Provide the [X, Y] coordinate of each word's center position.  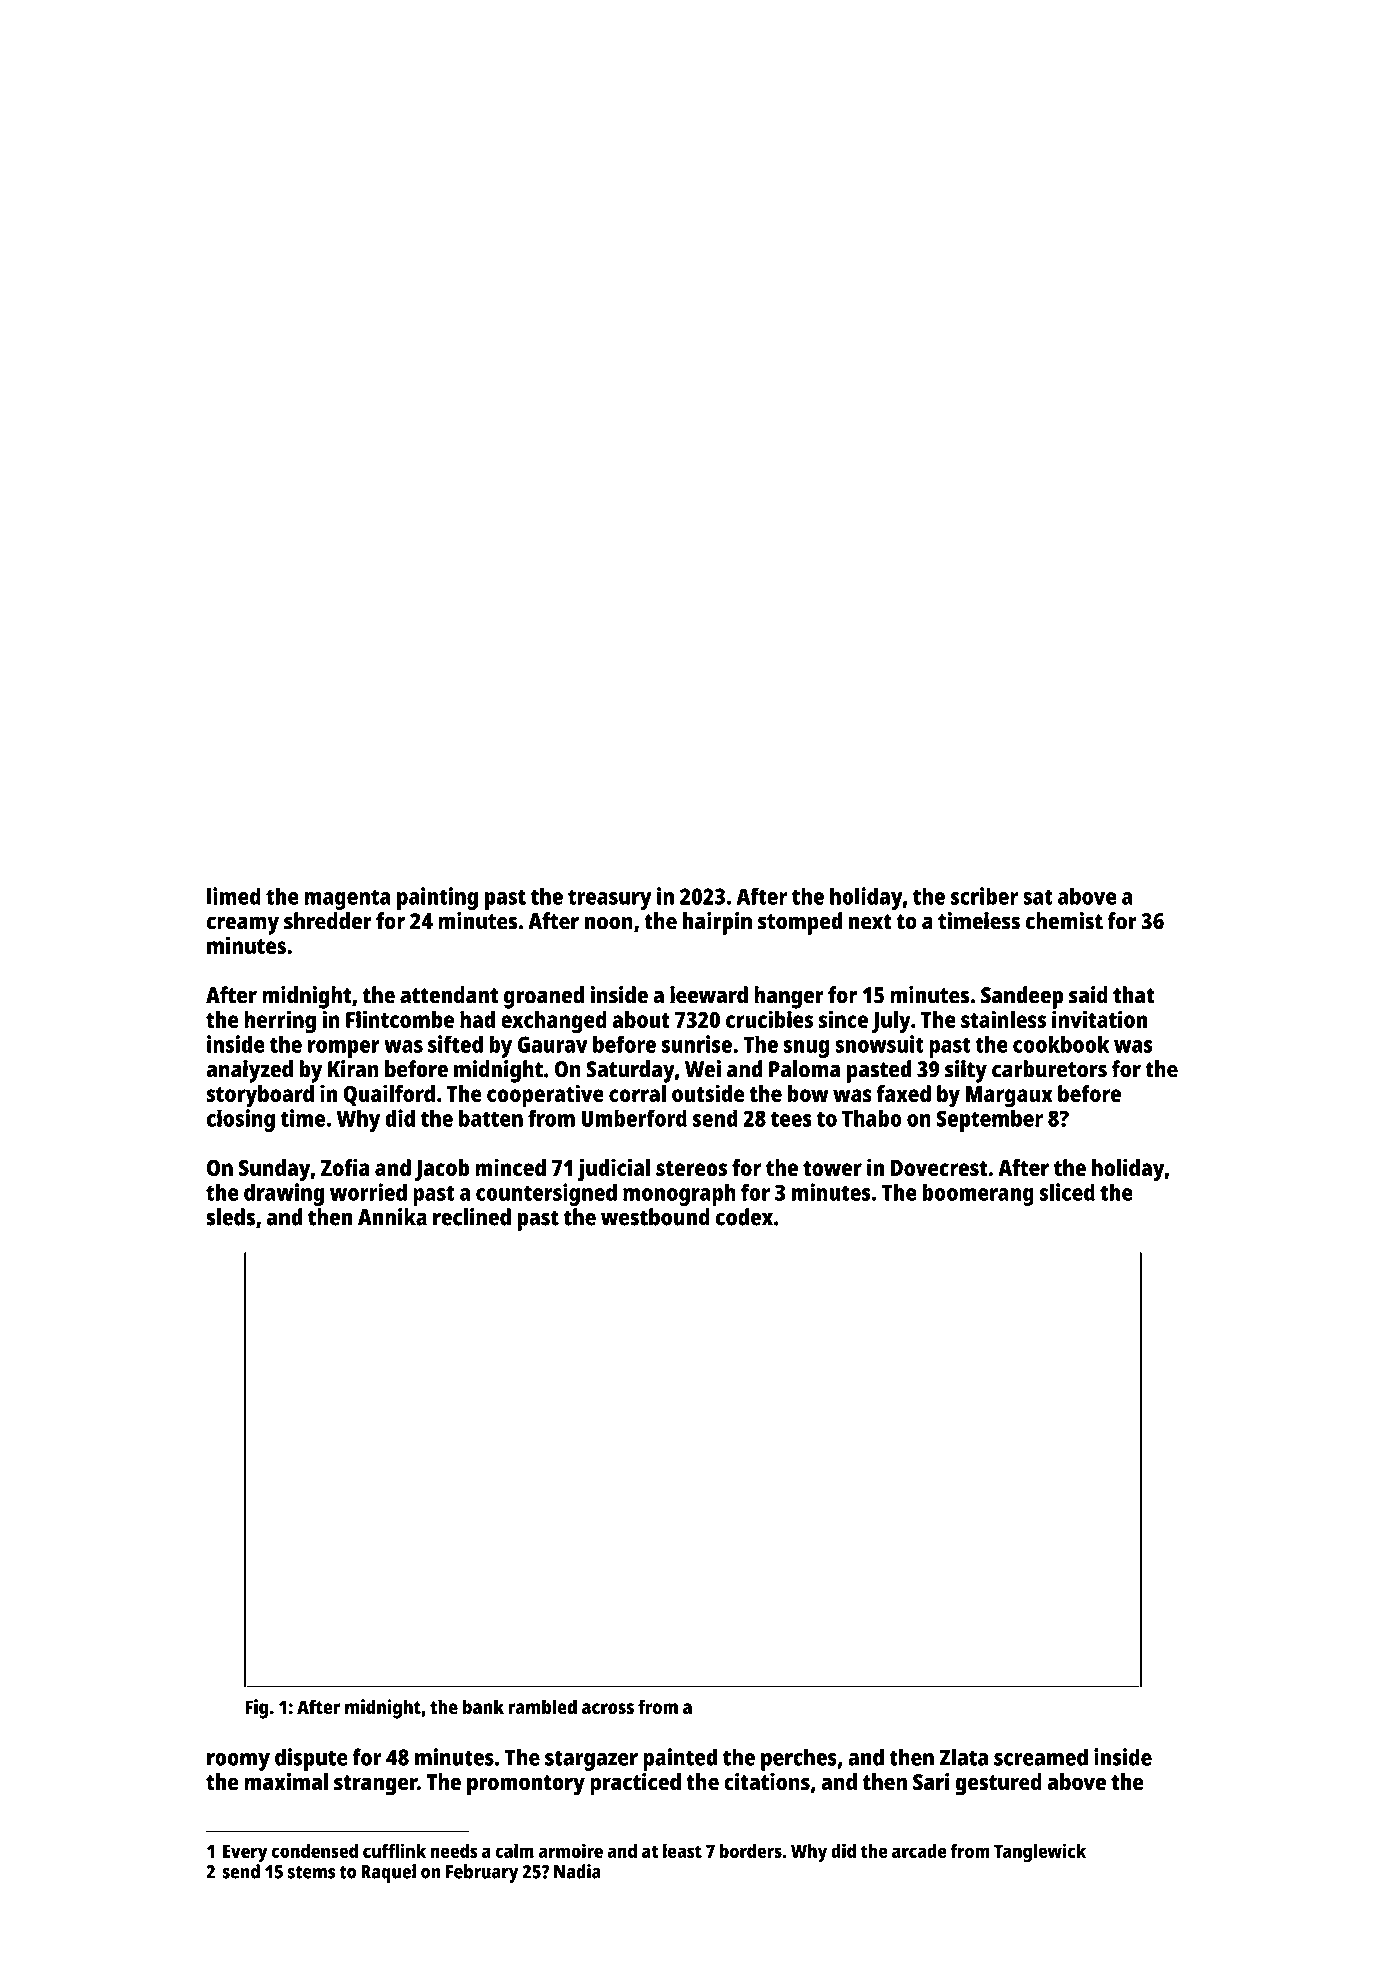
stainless [1003, 1019]
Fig [256, 1709]
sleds [230, 1217]
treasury [610, 900]
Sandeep [1022, 997]
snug [806, 1049]
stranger [375, 1785]
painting [437, 898]
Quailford [389, 1095]
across [608, 1708]
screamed [1041, 1757]
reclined [472, 1217]
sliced [1067, 1192]
